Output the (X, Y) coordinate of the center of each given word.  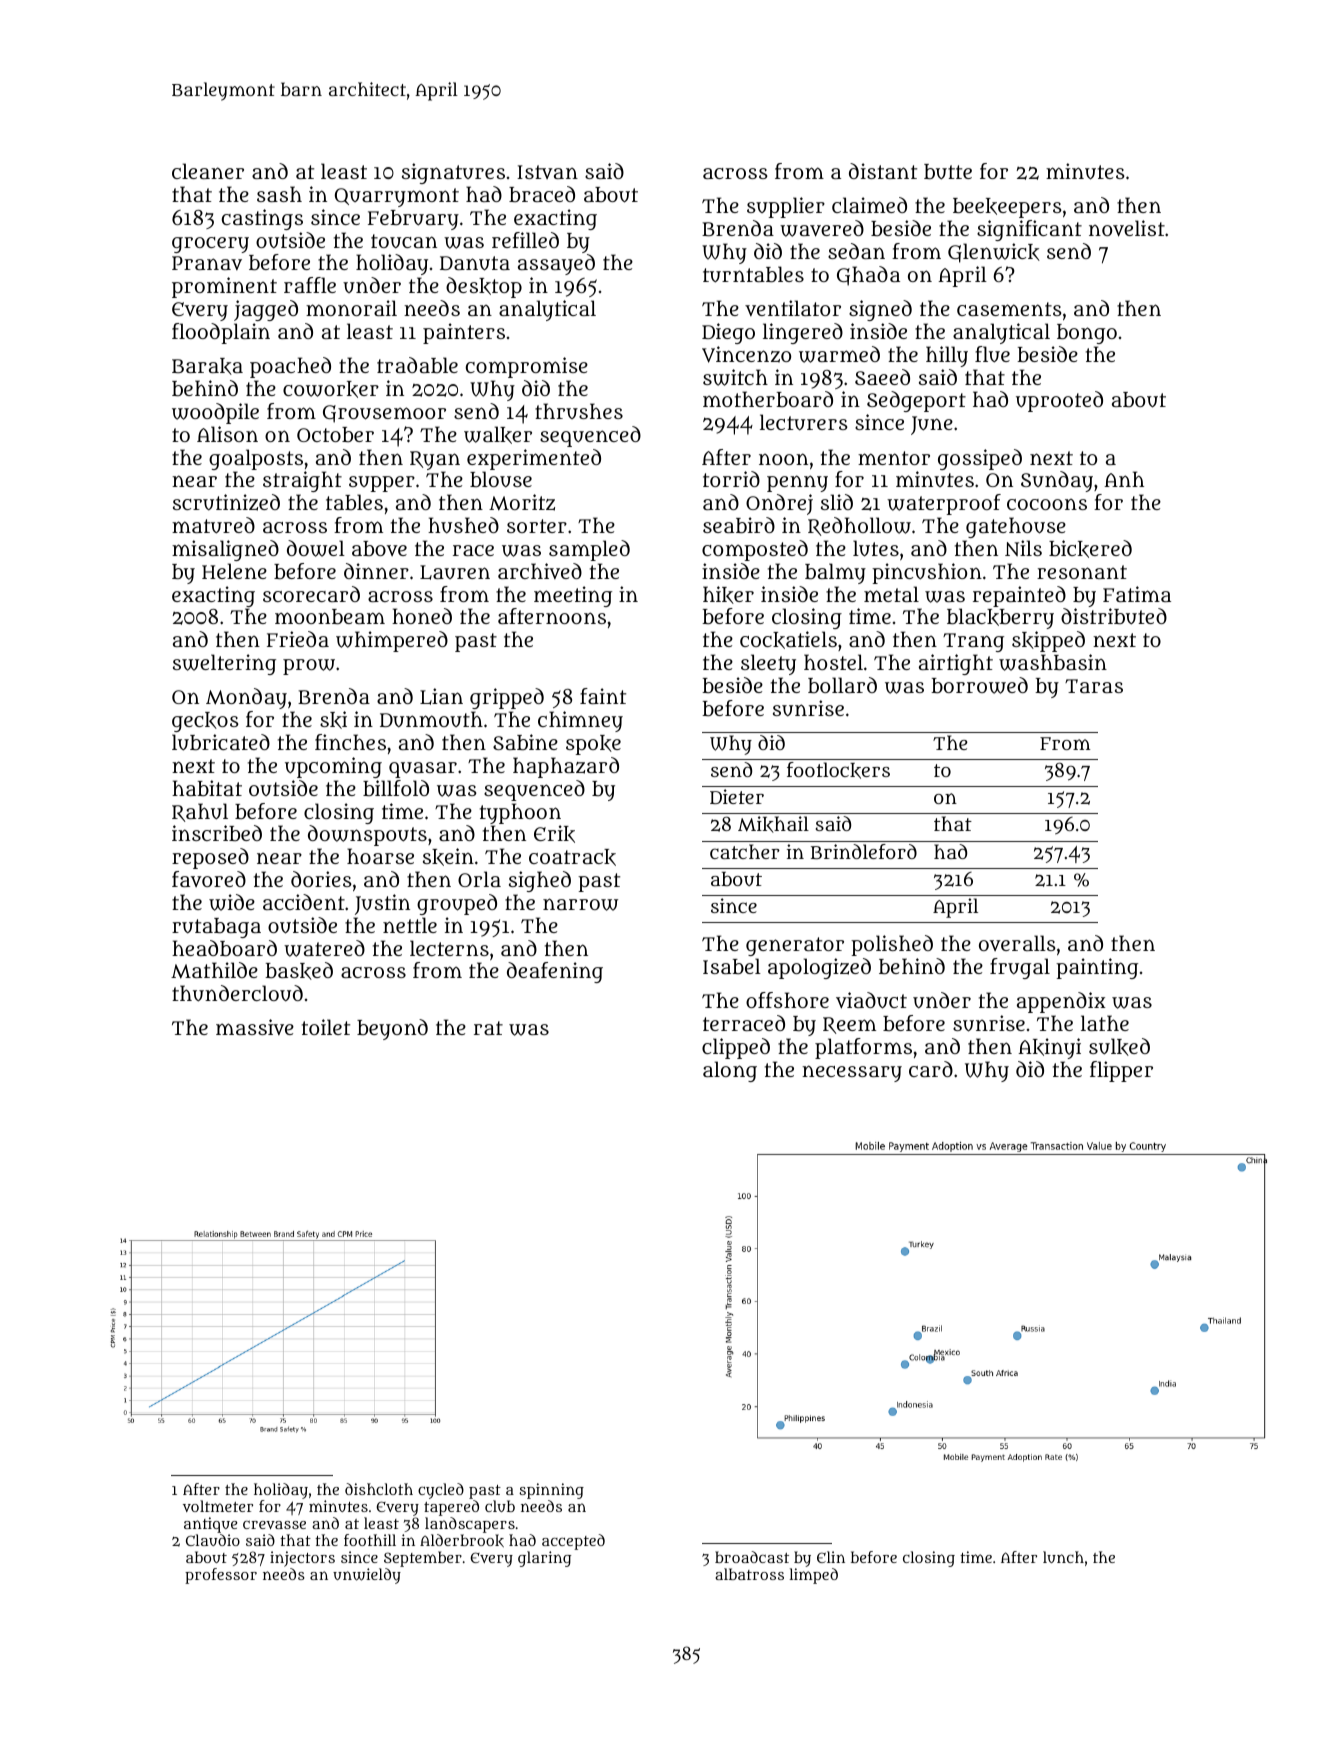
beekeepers (1007, 208)
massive (255, 1027)
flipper (1121, 1071)
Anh (1124, 479)
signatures (453, 173)
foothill (370, 1540)
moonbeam (330, 616)
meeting (573, 596)
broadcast (752, 1557)
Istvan (547, 172)
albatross (749, 1574)
